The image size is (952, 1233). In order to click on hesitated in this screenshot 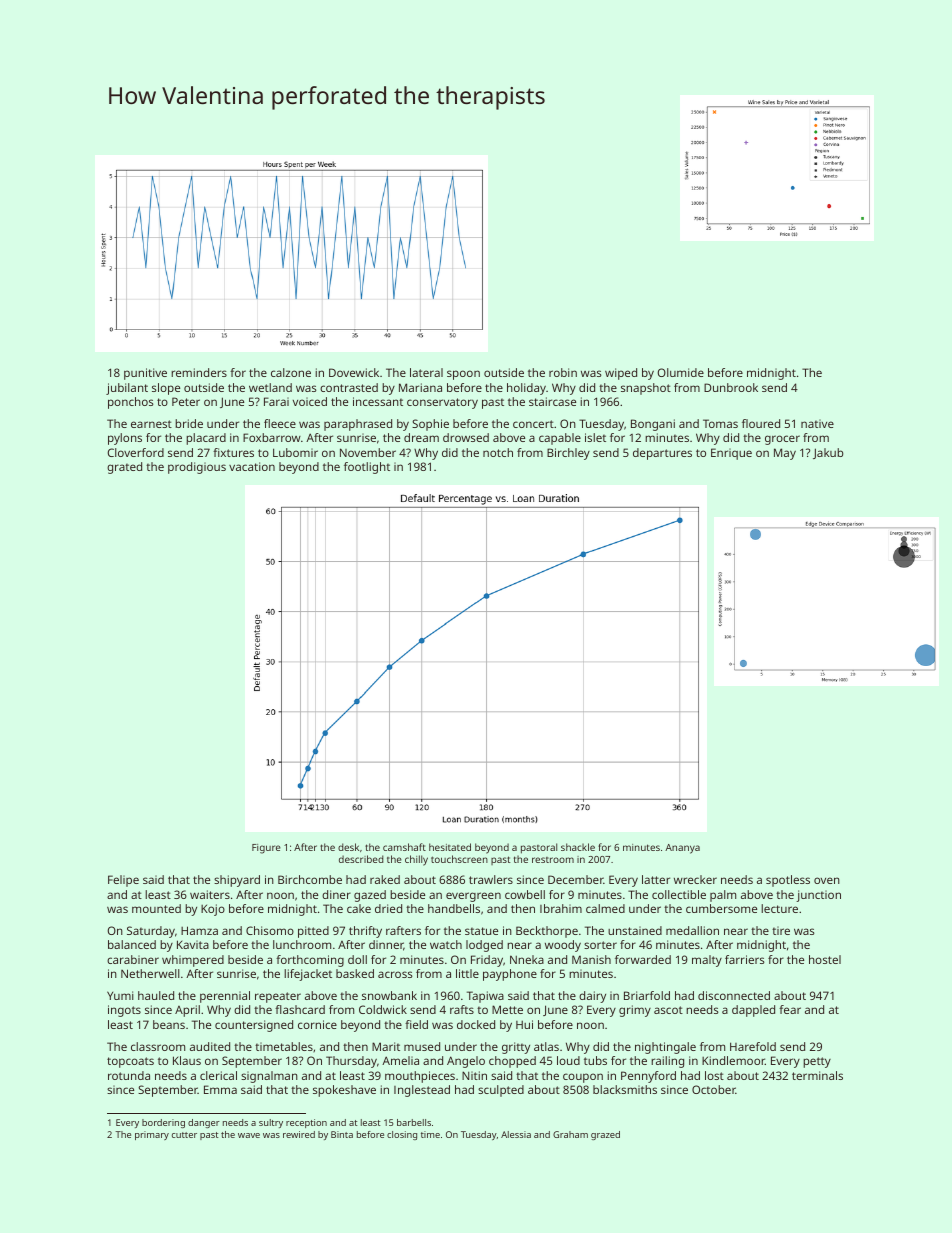, I will do `click(450, 847)`.
